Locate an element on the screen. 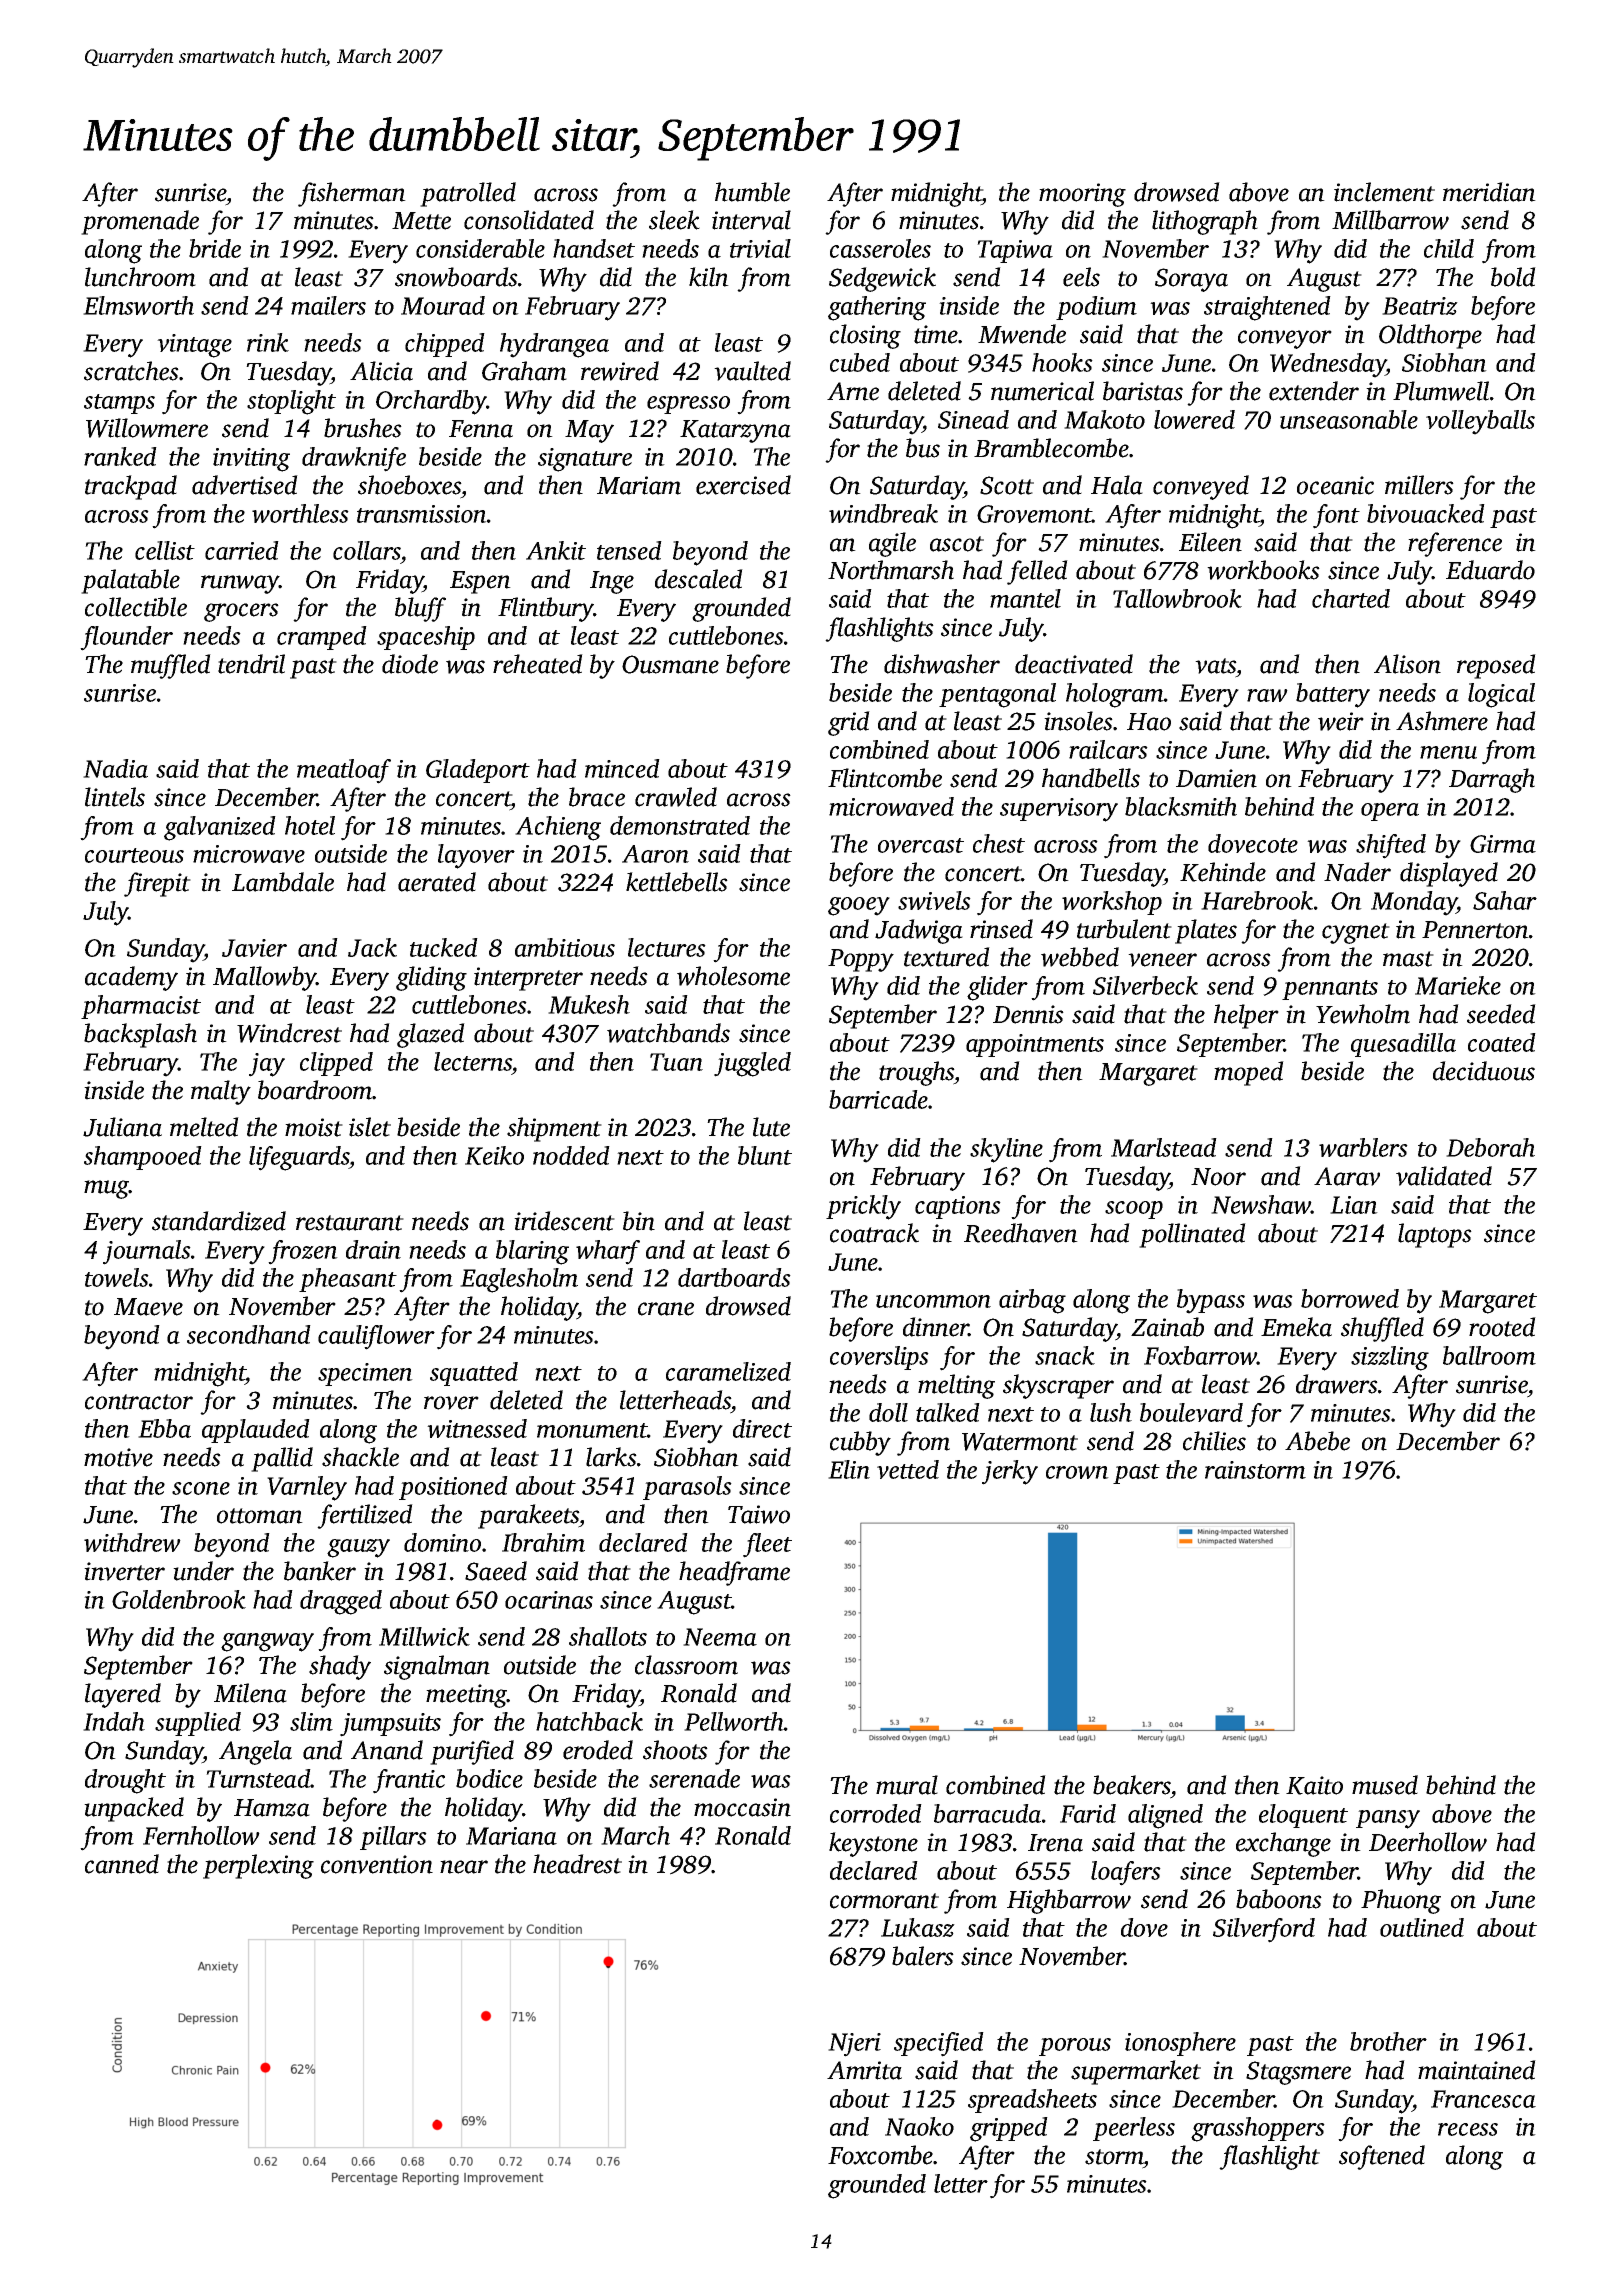 This screenshot has width=1620, height=2292. appointments is located at coordinates (1035, 1045).
